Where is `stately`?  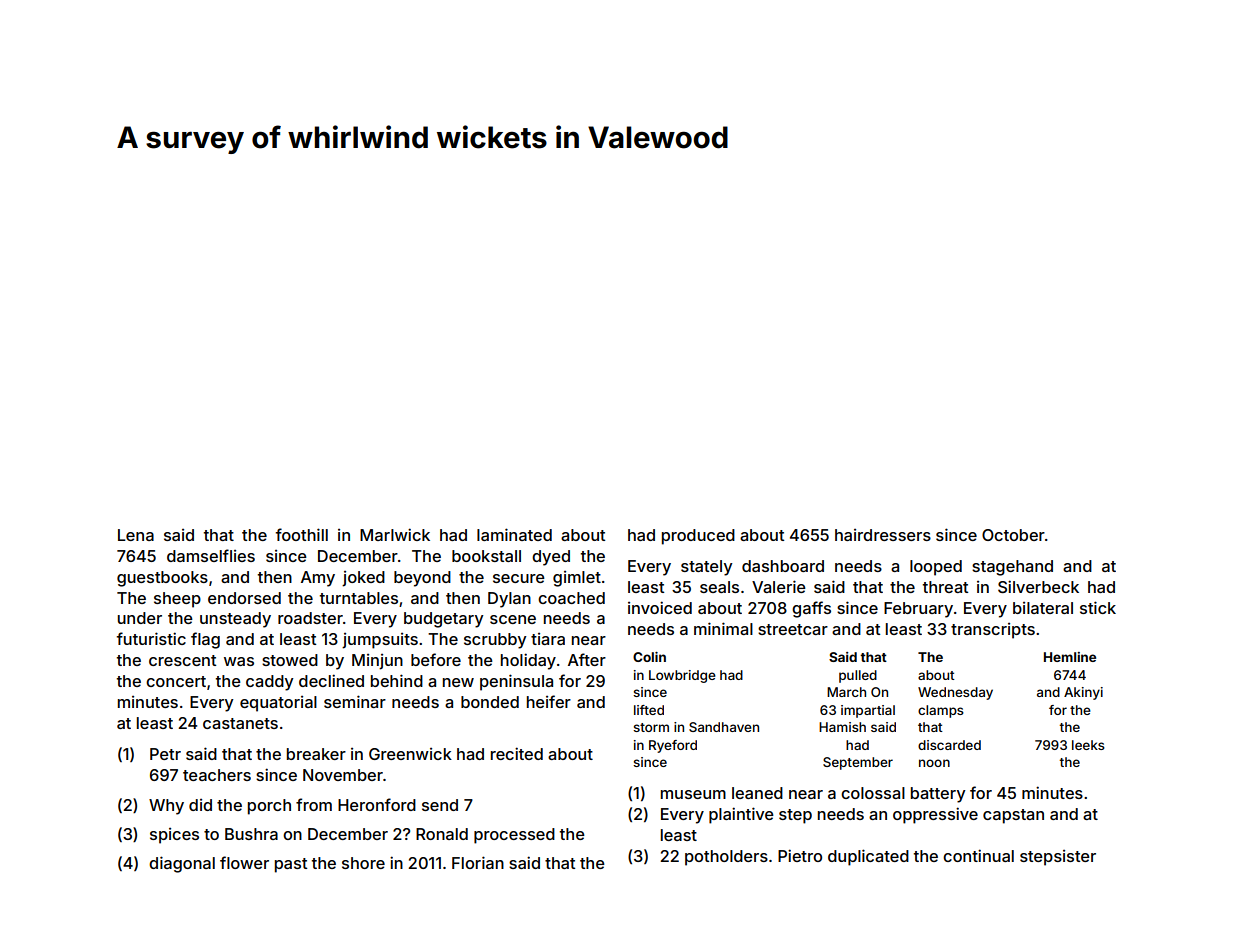 stately is located at coordinates (707, 568).
